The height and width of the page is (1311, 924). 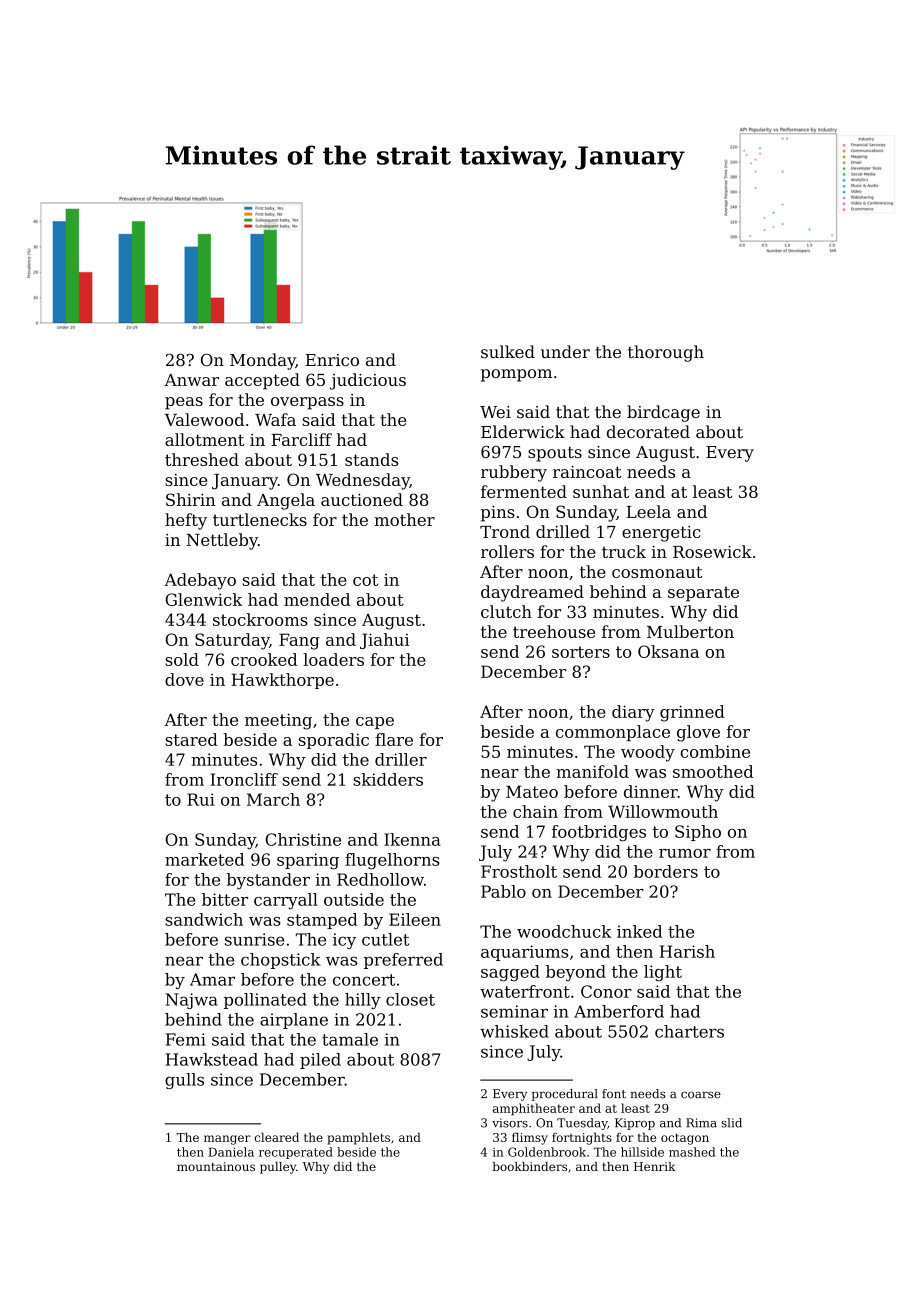 What do you see at coordinates (524, 953) in the page?
I see `aquariums` at bounding box center [524, 953].
